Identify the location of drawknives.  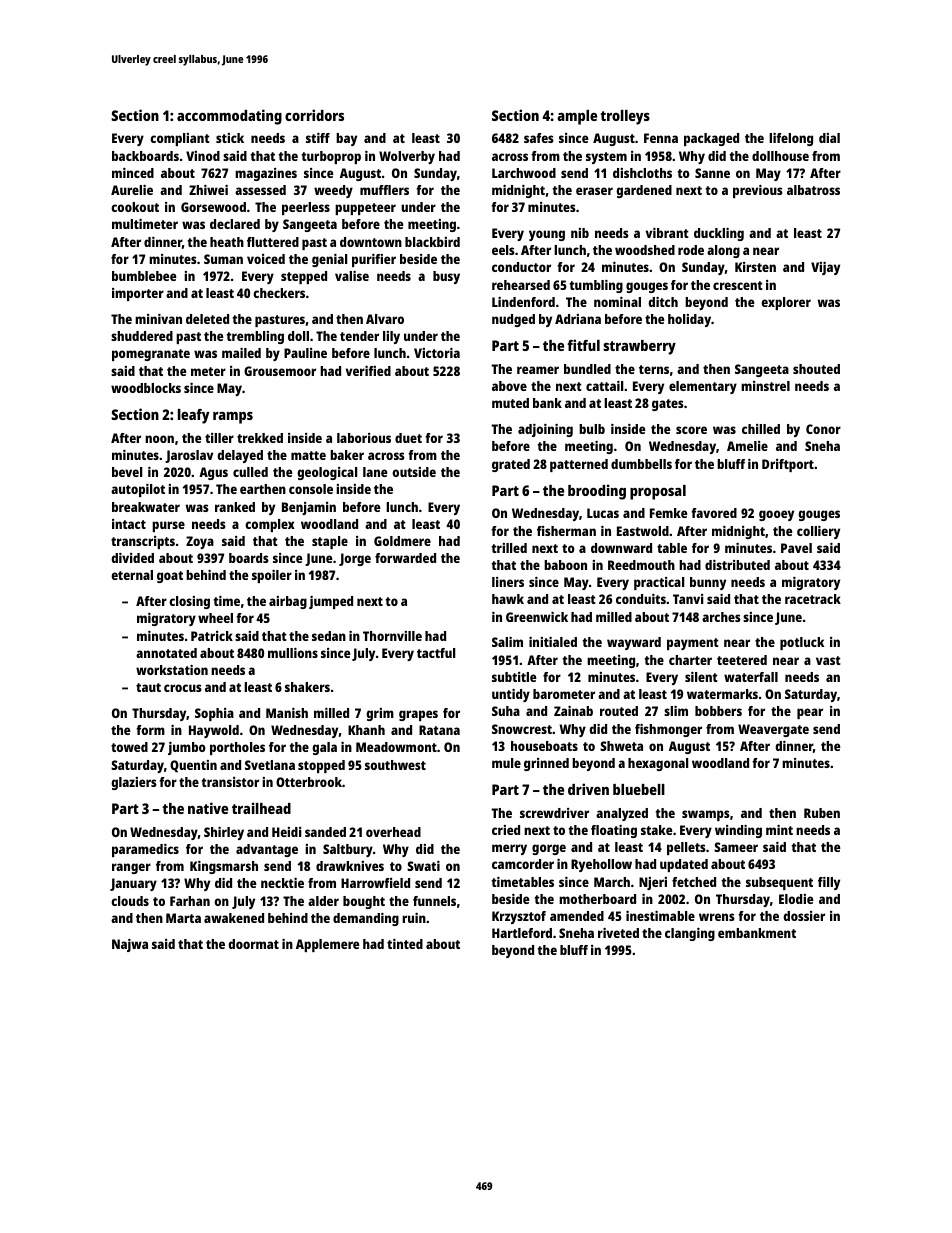
(350, 866).
